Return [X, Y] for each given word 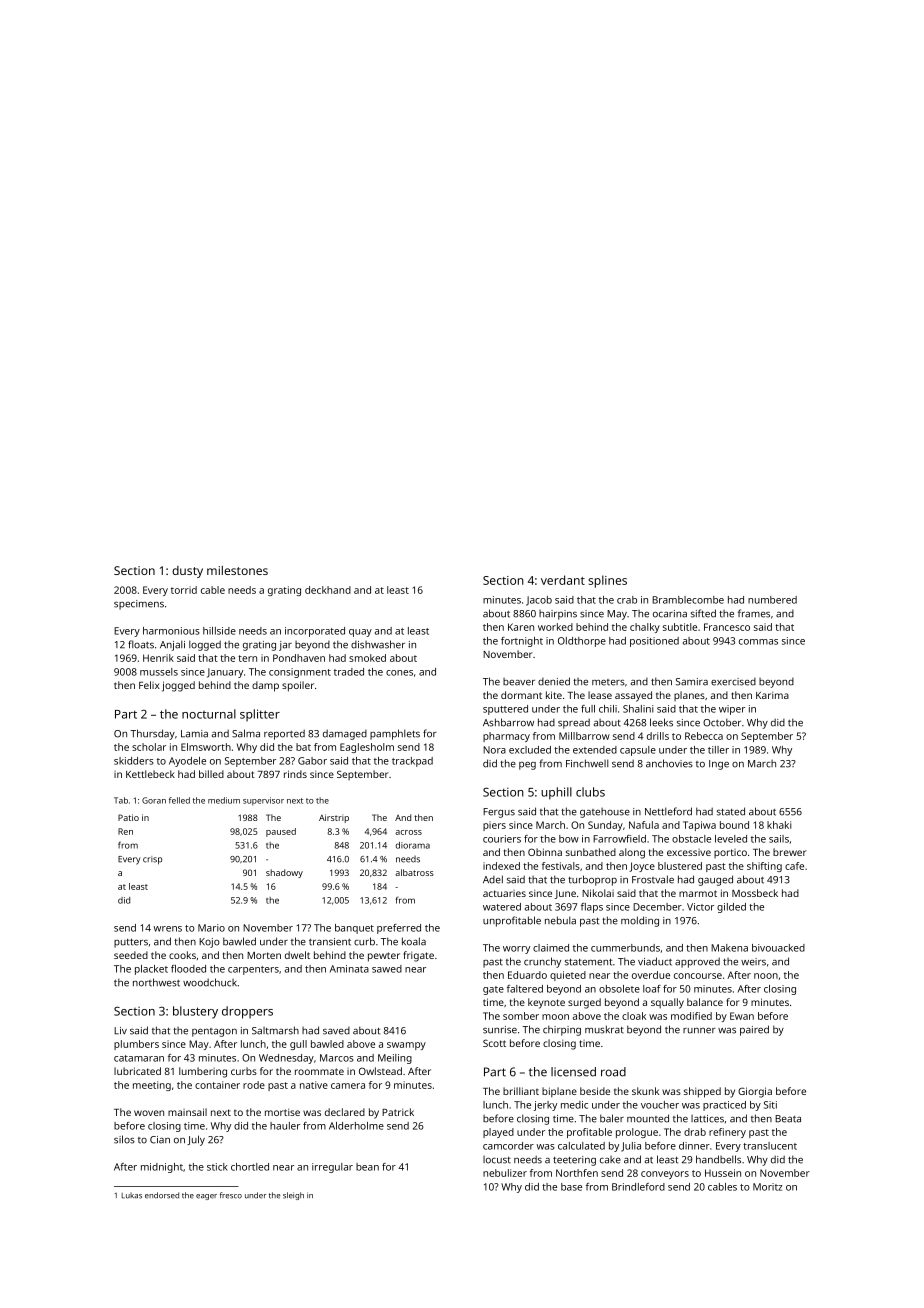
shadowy [284, 873]
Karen [521, 627]
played [498, 1133]
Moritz [767, 1187]
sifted [703, 613]
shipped [702, 1092]
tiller [718, 750]
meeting [152, 1086]
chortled [250, 1167]
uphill [556, 793]
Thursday [152, 734]
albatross [414, 872]
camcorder [508, 1146]
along [632, 853]
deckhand [328, 590]
